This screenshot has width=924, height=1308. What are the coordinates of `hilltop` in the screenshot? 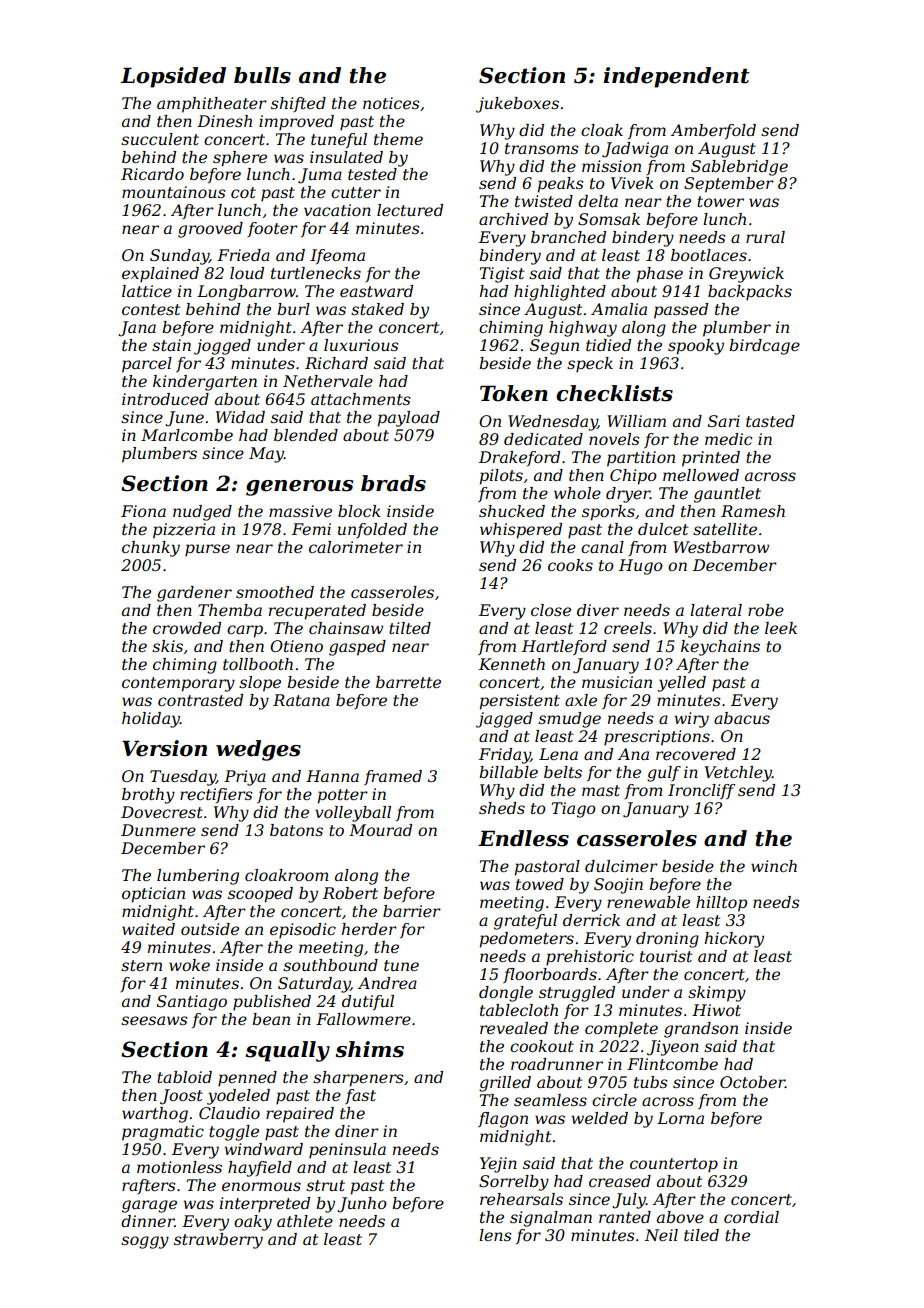 It's located at (721, 904).
